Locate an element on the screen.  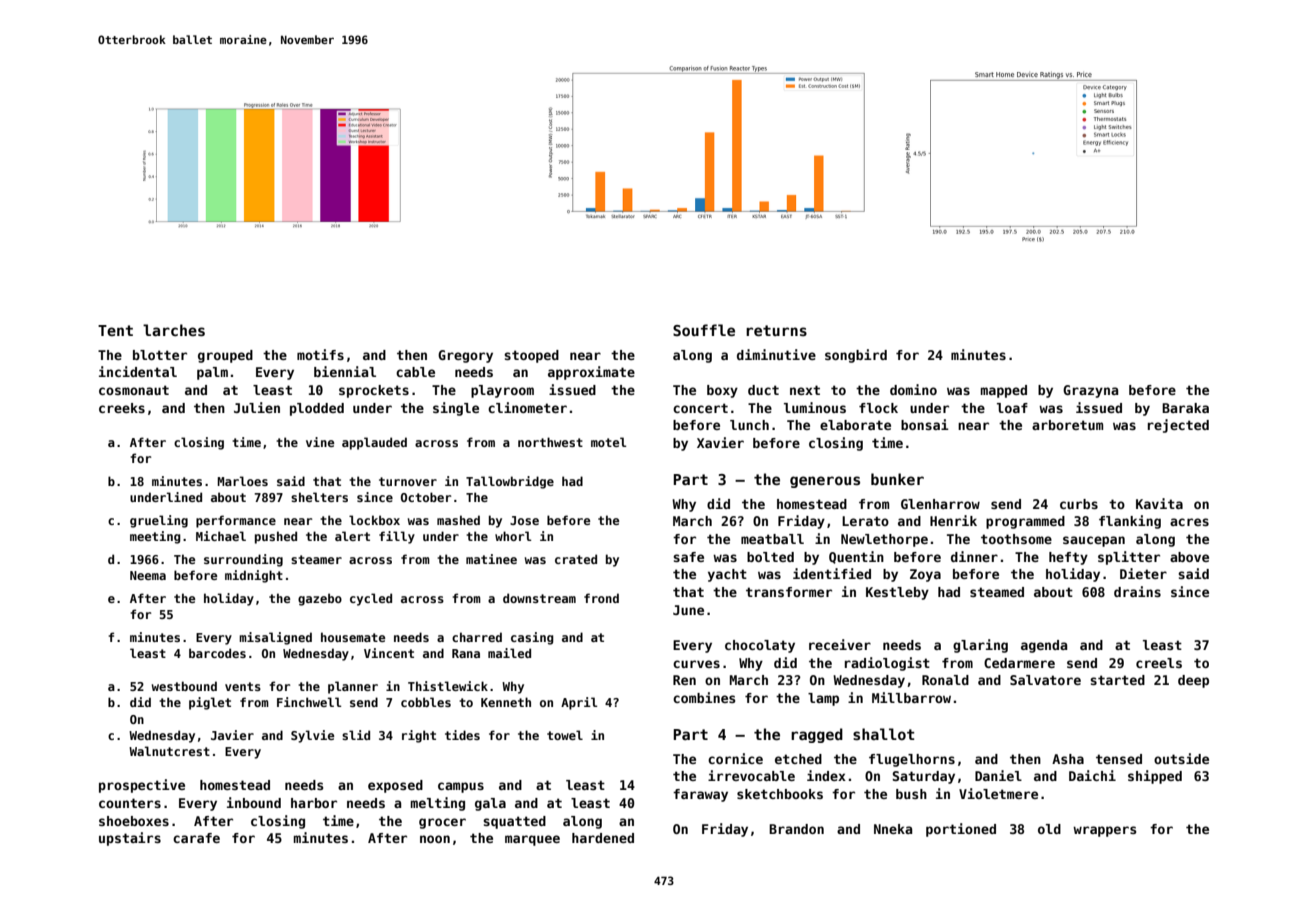
Walnutcrest is located at coordinates (169, 751).
